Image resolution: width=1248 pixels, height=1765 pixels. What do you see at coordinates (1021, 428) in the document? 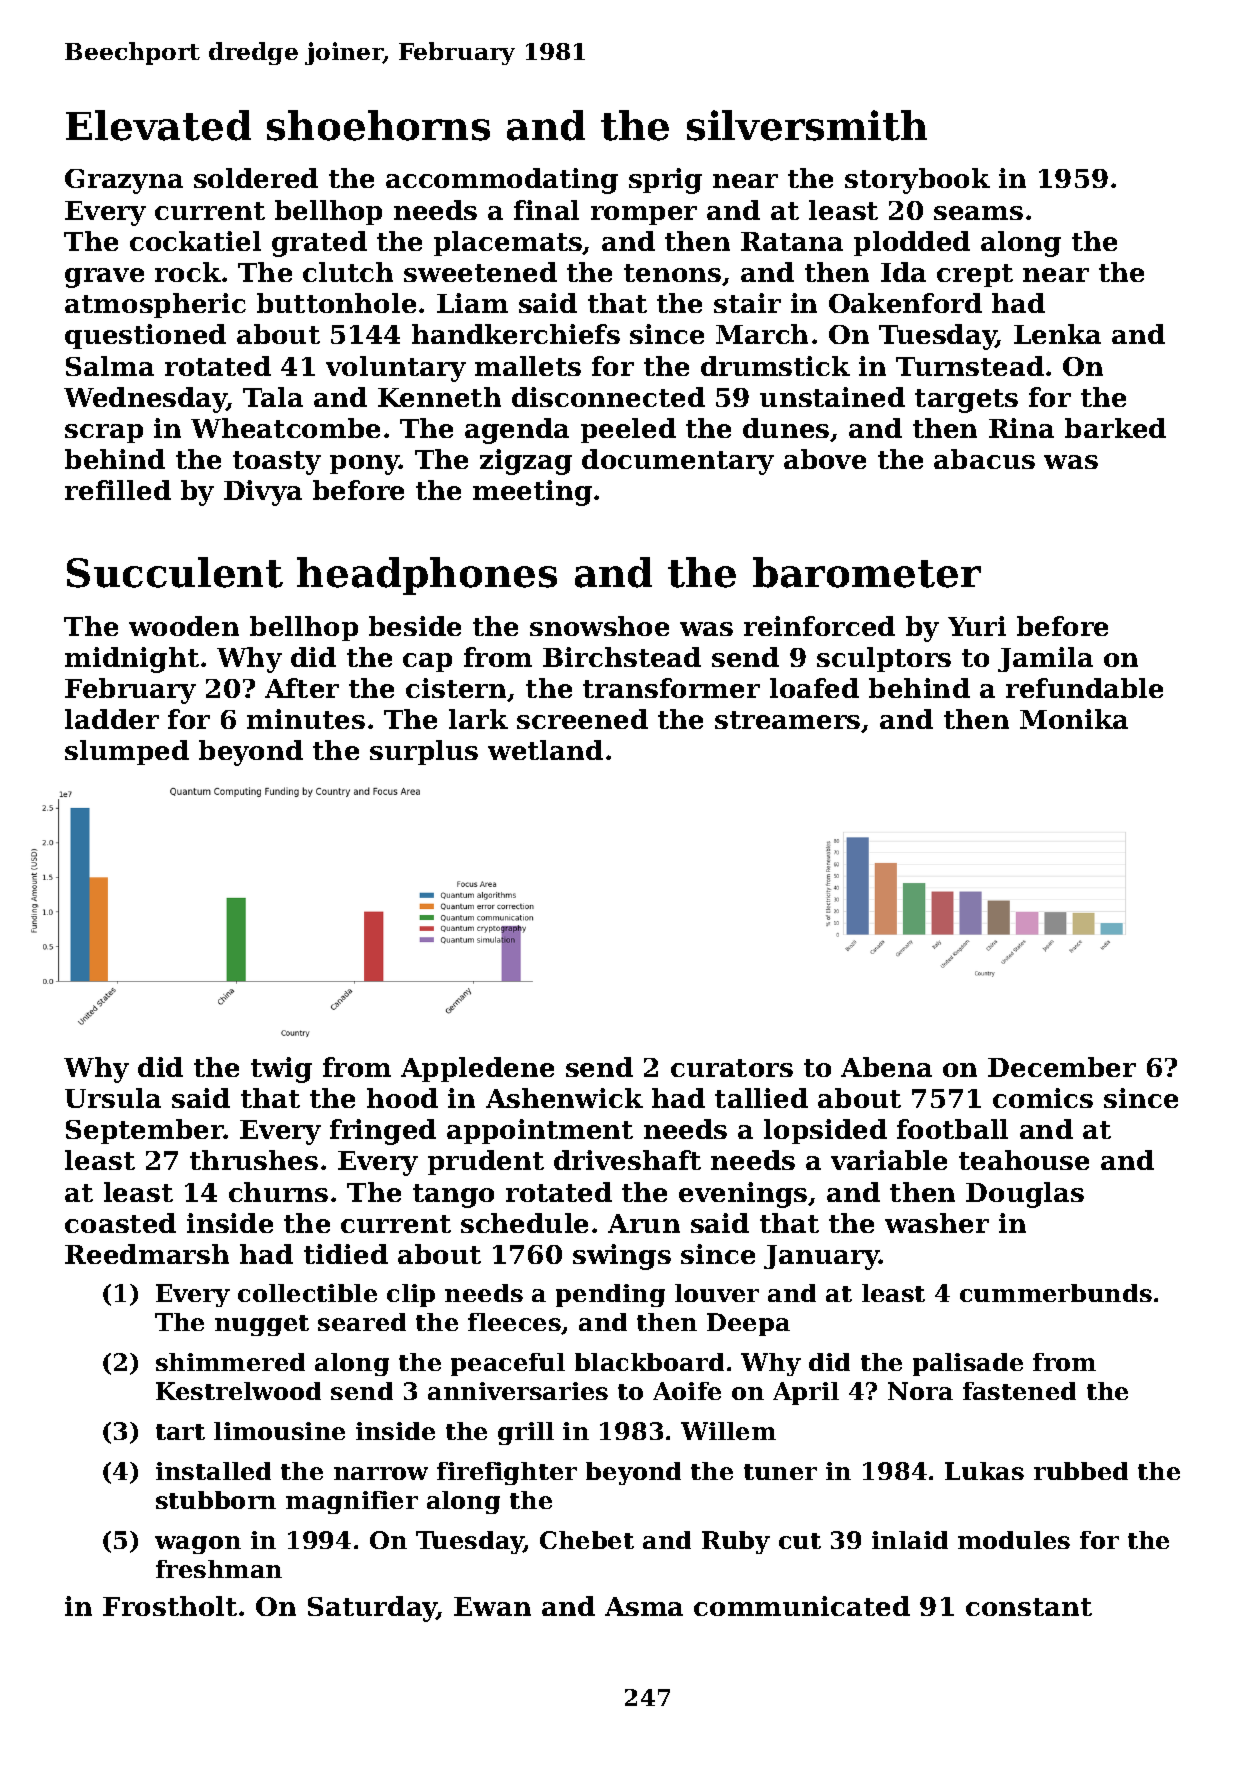
I see `Rina` at bounding box center [1021, 428].
